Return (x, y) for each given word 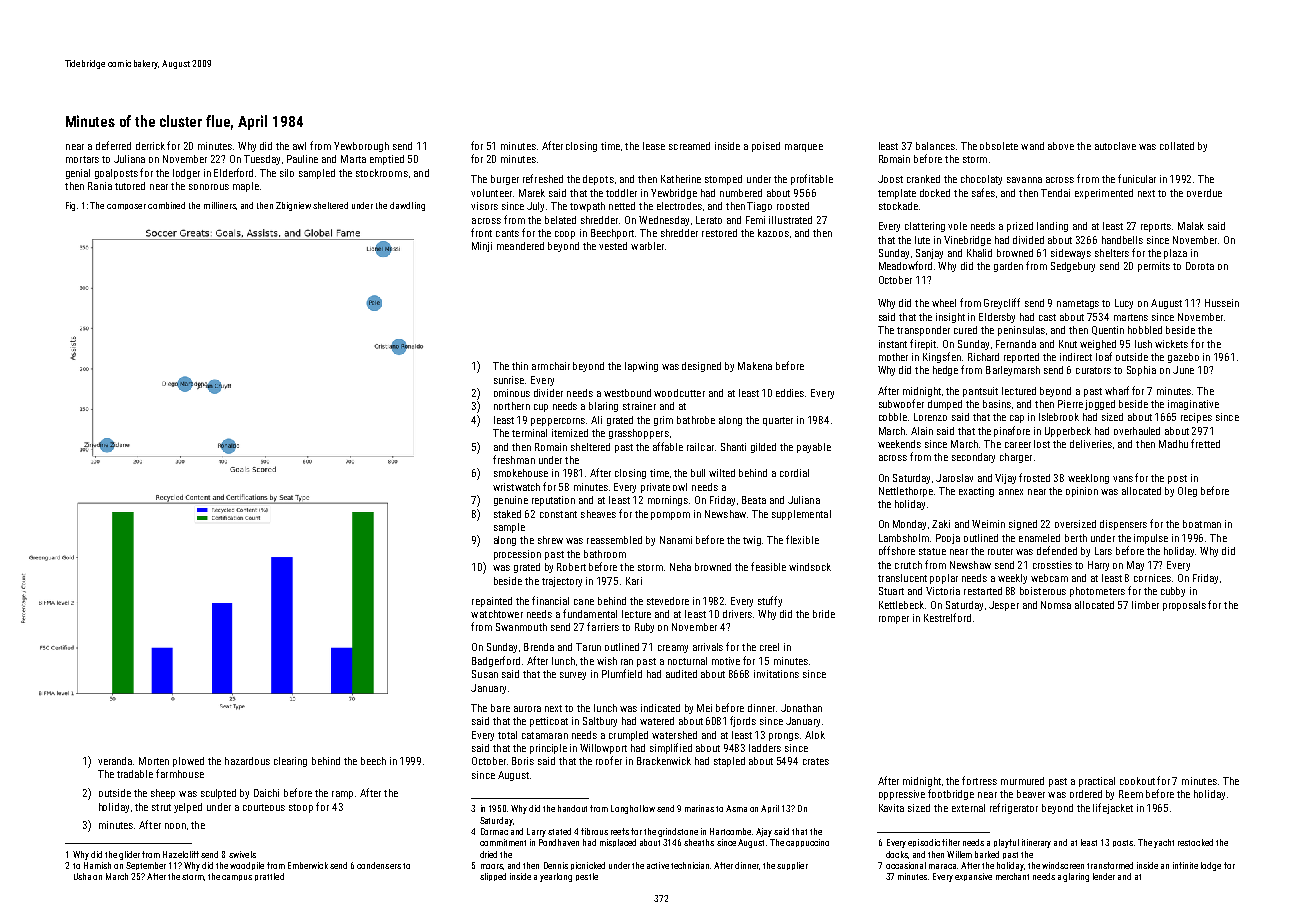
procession (517, 555)
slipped (493, 877)
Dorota (1200, 266)
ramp (342, 795)
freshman (514, 459)
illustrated (790, 220)
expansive (973, 877)
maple (246, 187)
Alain (922, 431)
